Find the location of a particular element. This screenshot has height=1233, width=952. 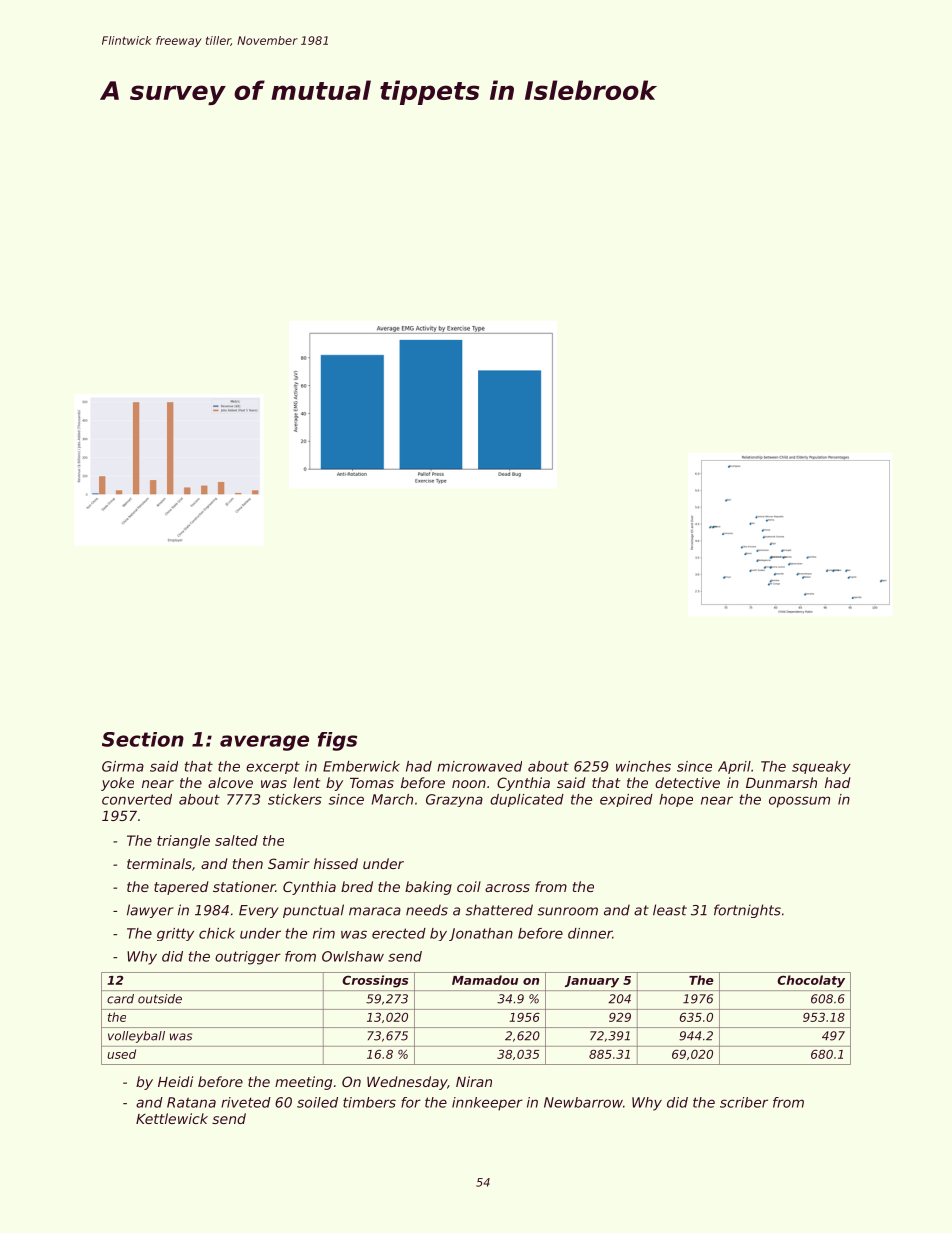

innkeeper is located at coordinates (487, 1104).
